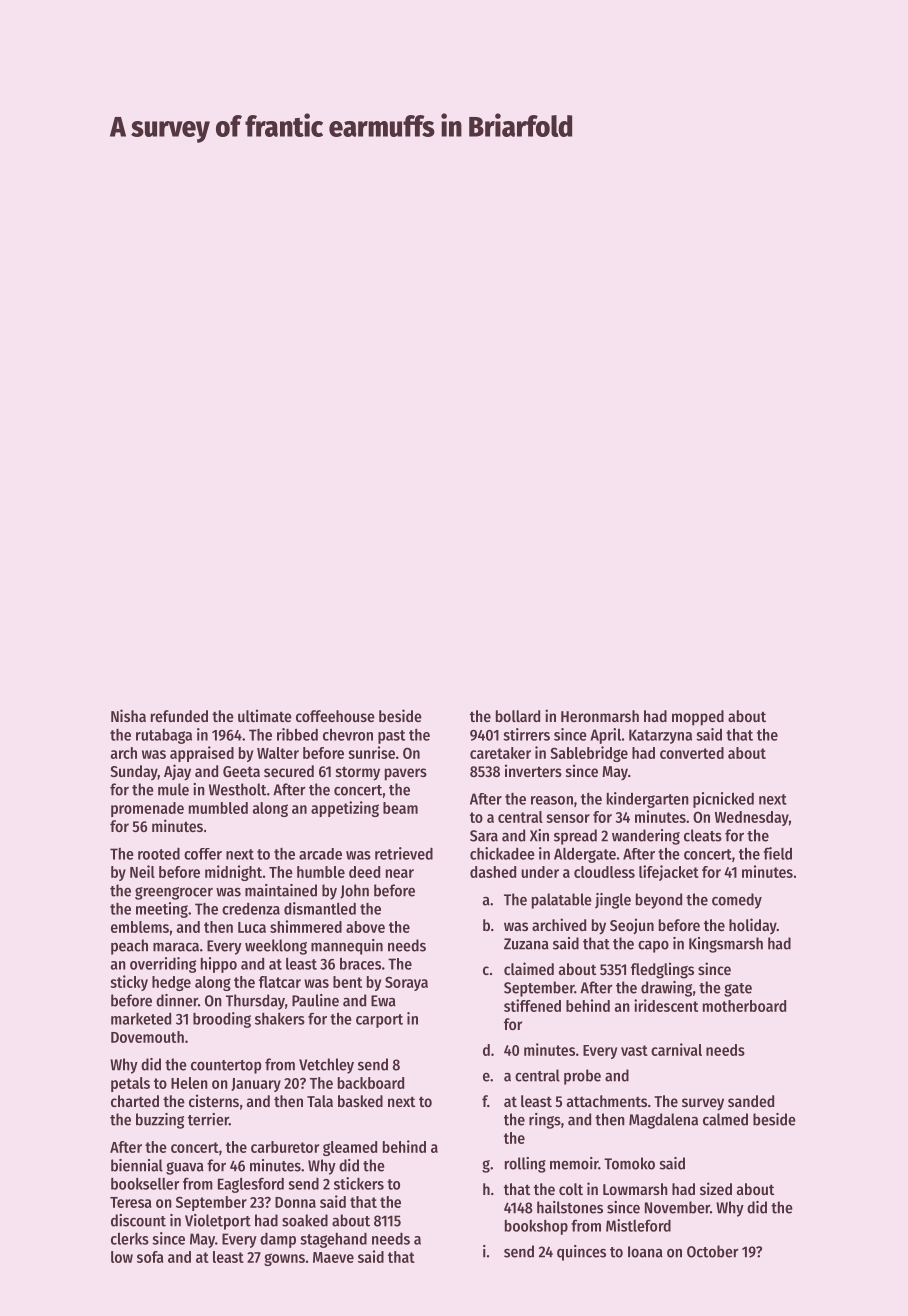  What do you see at coordinates (218, 1222) in the screenshot?
I see `Violetport` at bounding box center [218, 1222].
